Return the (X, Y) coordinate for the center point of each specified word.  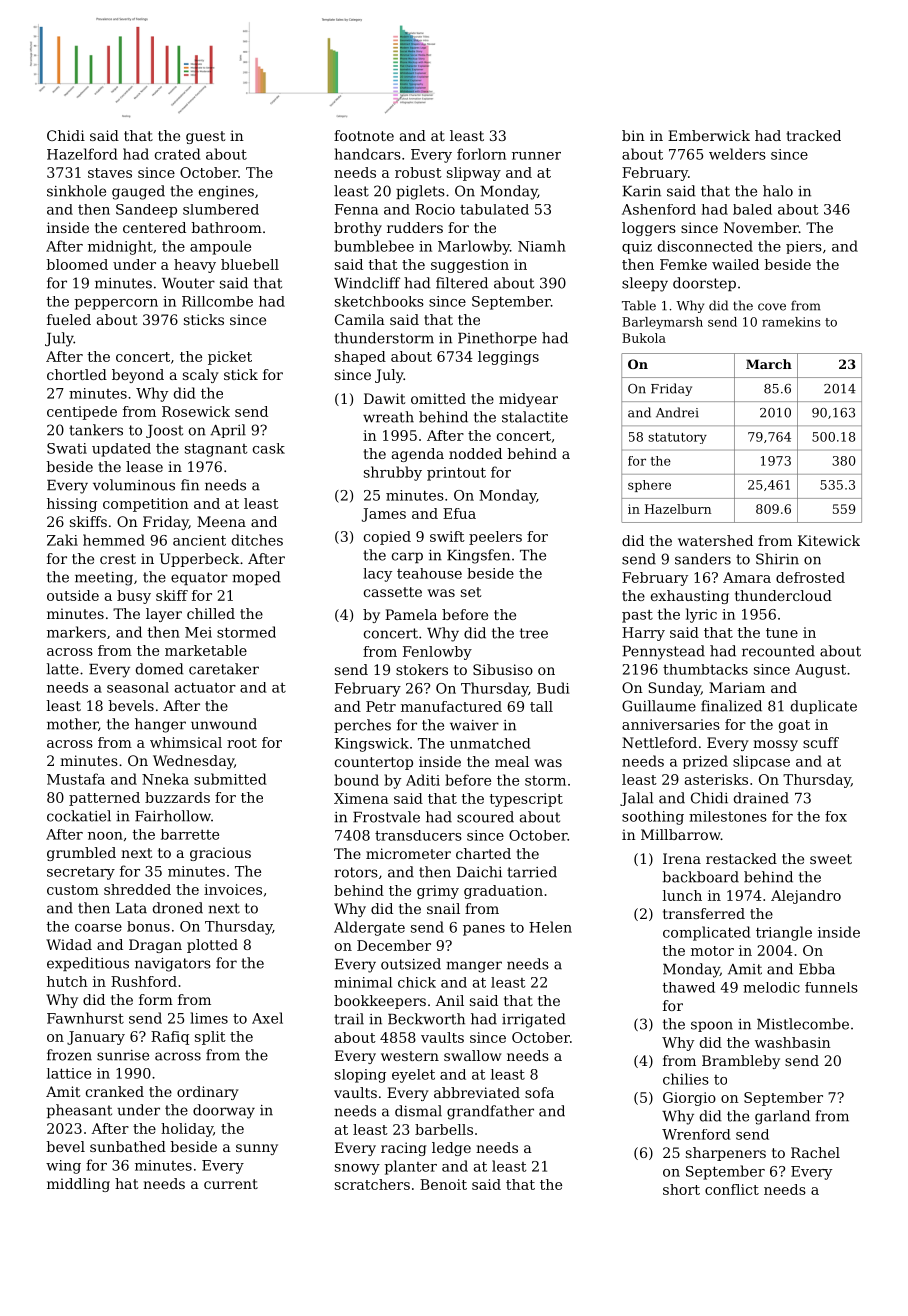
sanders (703, 559)
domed (160, 669)
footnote (364, 135)
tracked (813, 135)
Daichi (479, 872)
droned (178, 908)
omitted (438, 398)
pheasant (79, 1111)
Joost (164, 431)
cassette (393, 592)
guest (205, 137)
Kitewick (829, 540)
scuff (821, 742)
